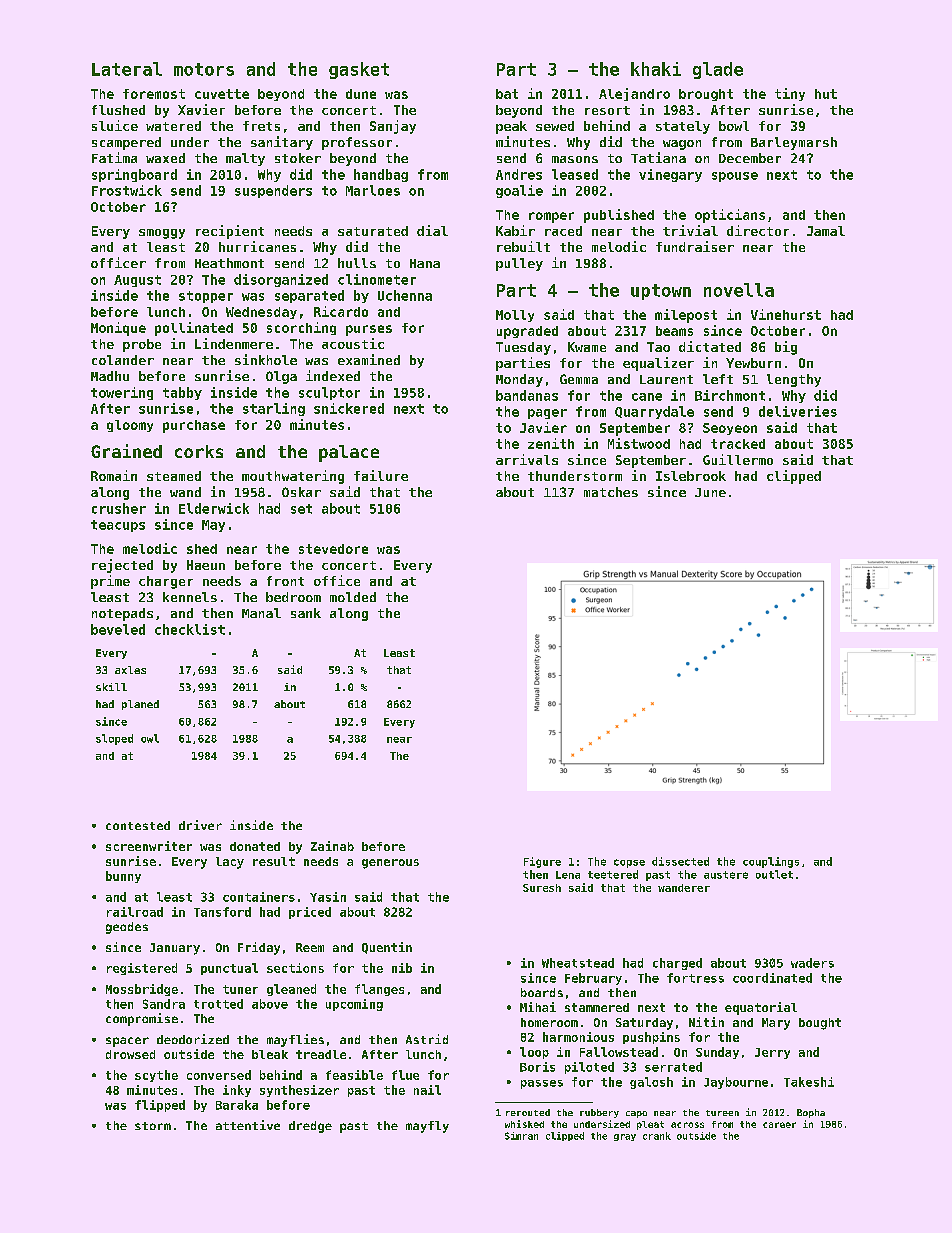 The image size is (952, 1233). Describe the element at coordinates (127, 190) in the page. I see `Frostwick` at that location.
